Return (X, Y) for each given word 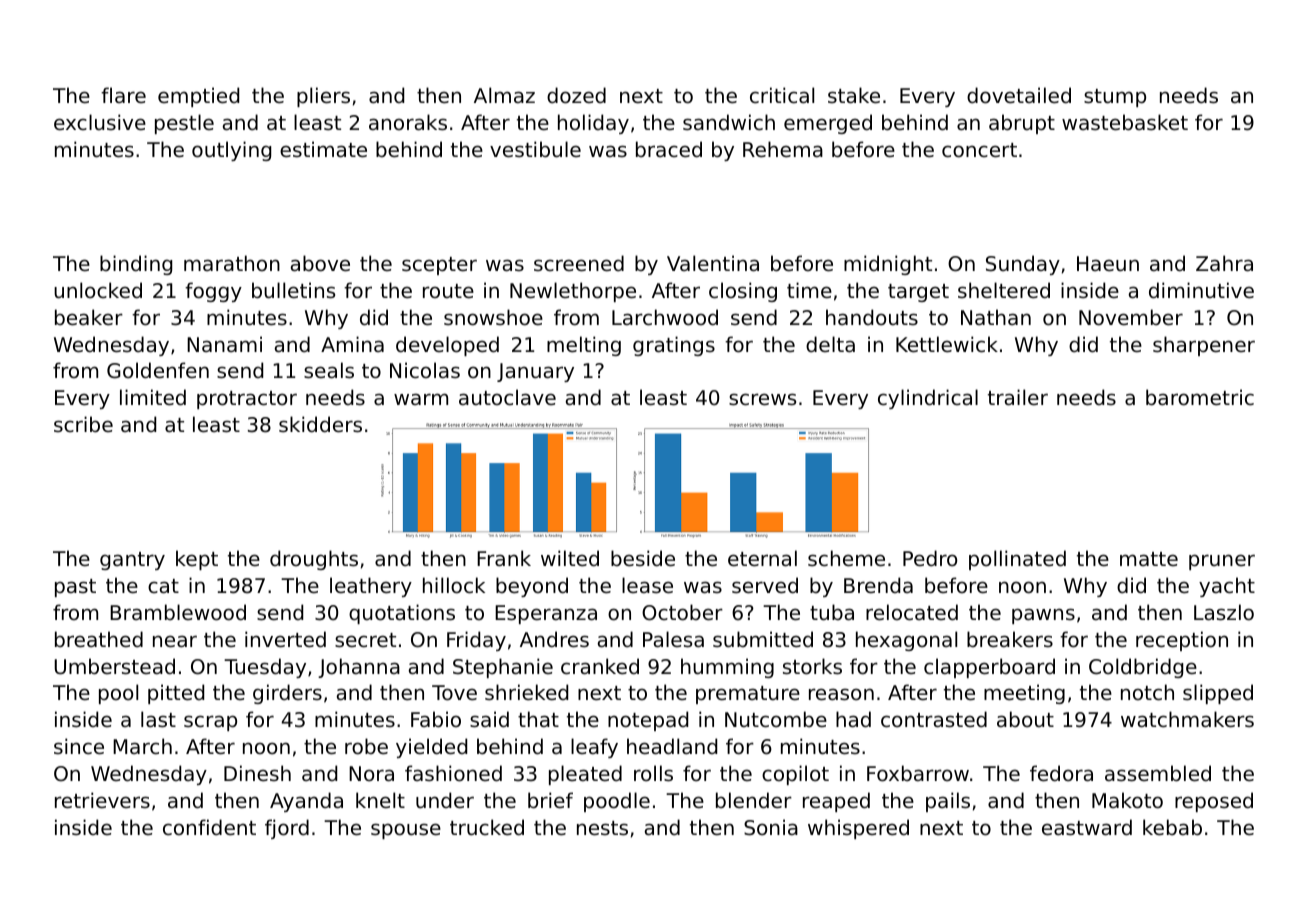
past (75, 588)
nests (602, 828)
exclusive (100, 122)
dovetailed (1019, 95)
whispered (858, 829)
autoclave (507, 397)
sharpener (1204, 346)
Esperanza (546, 614)
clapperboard (989, 668)
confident (209, 827)
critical (782, 95)
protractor (247, 400)
